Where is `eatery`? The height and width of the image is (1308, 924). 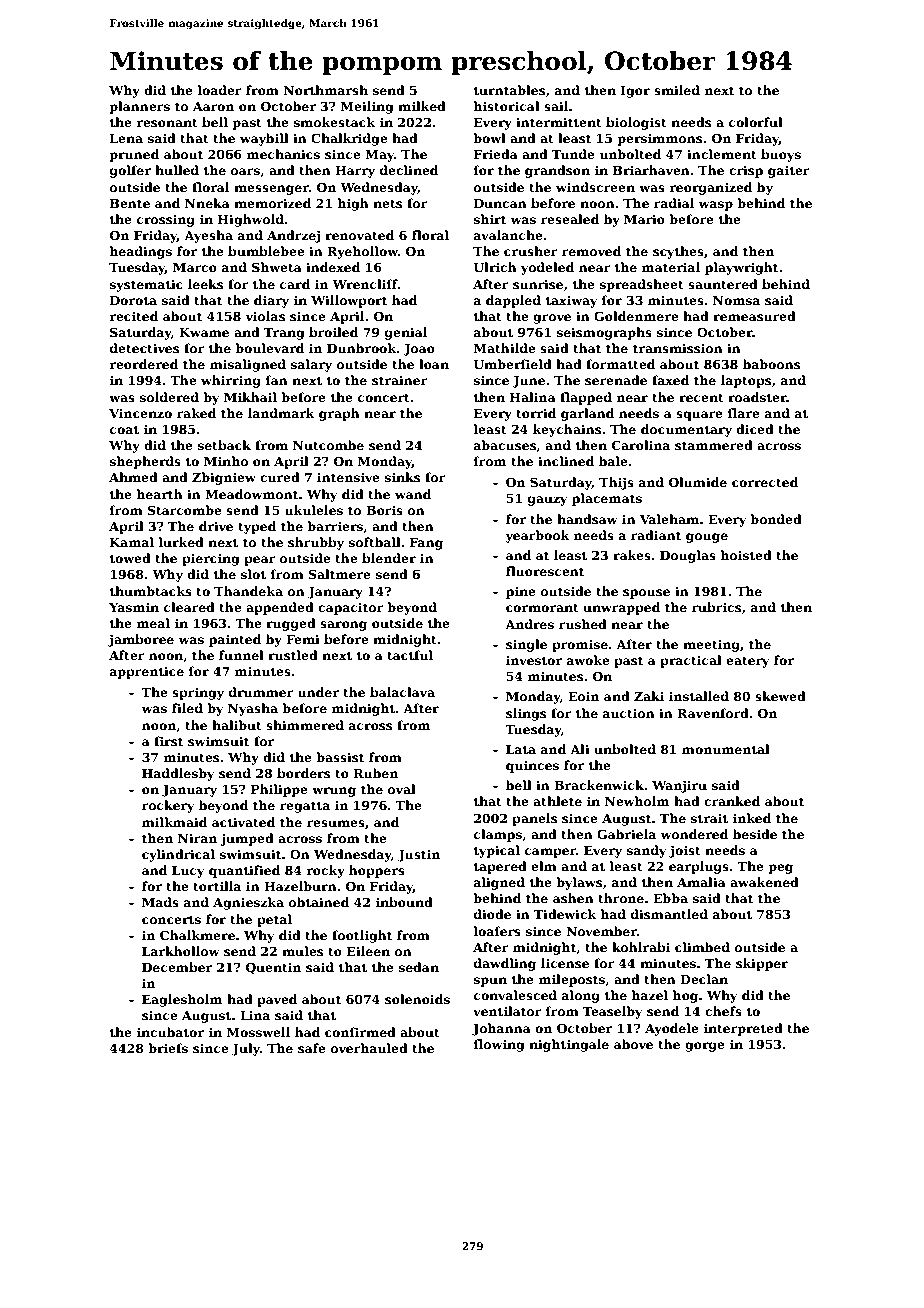 eatery is located at coordinates (747, 662).
